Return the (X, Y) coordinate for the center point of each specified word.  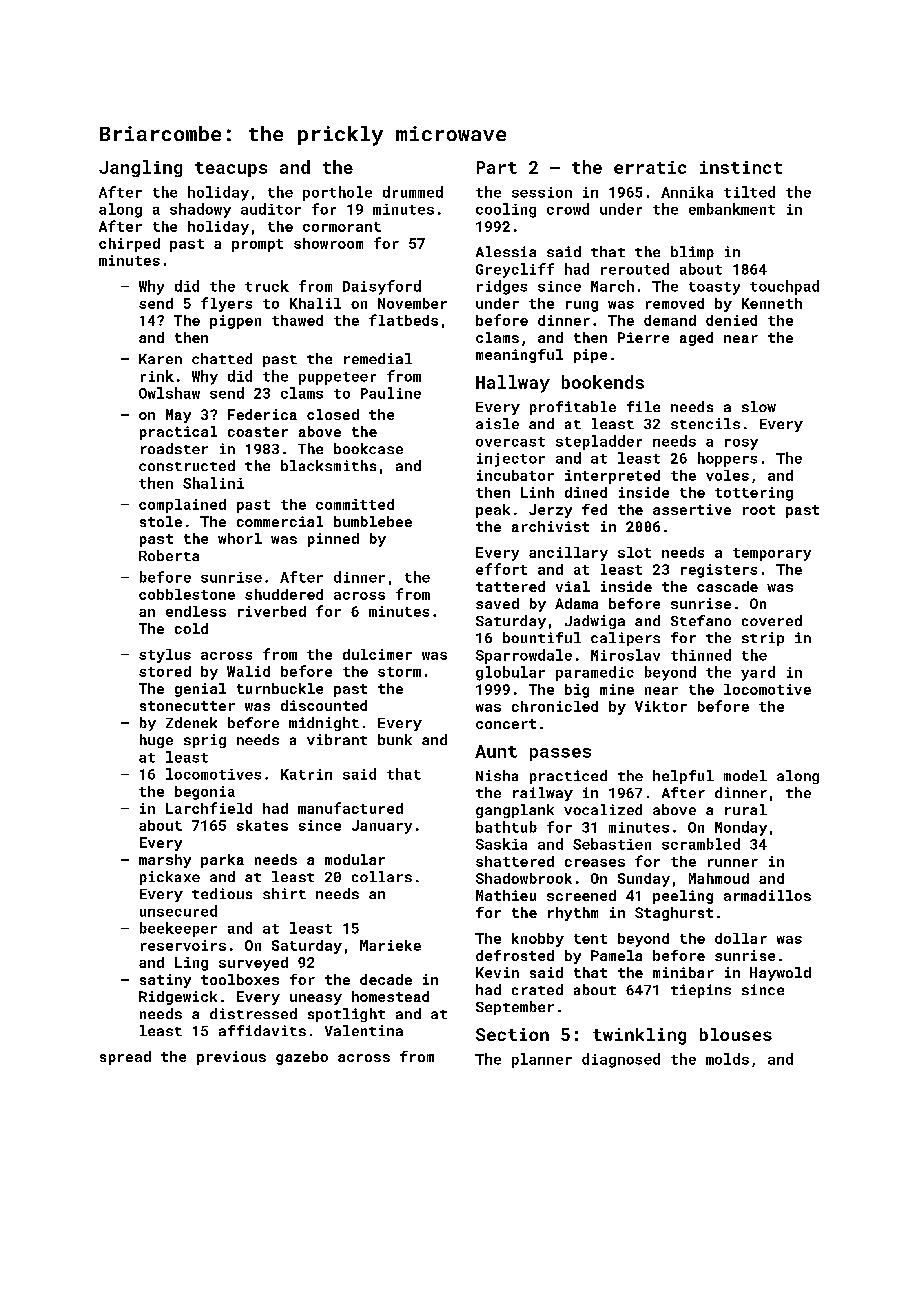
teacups (231, 169)
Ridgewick (178, 998)
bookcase (368, 448)
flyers (226, 304)
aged (696, 339)
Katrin (306, 774)
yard (758, 673)
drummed (413, 192)
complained (182, 506)
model (745, 775)
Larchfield (209, 808)
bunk (395, 739)
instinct (741, 167)
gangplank (515, 811)
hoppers (727, 459)
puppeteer (337, 378)
